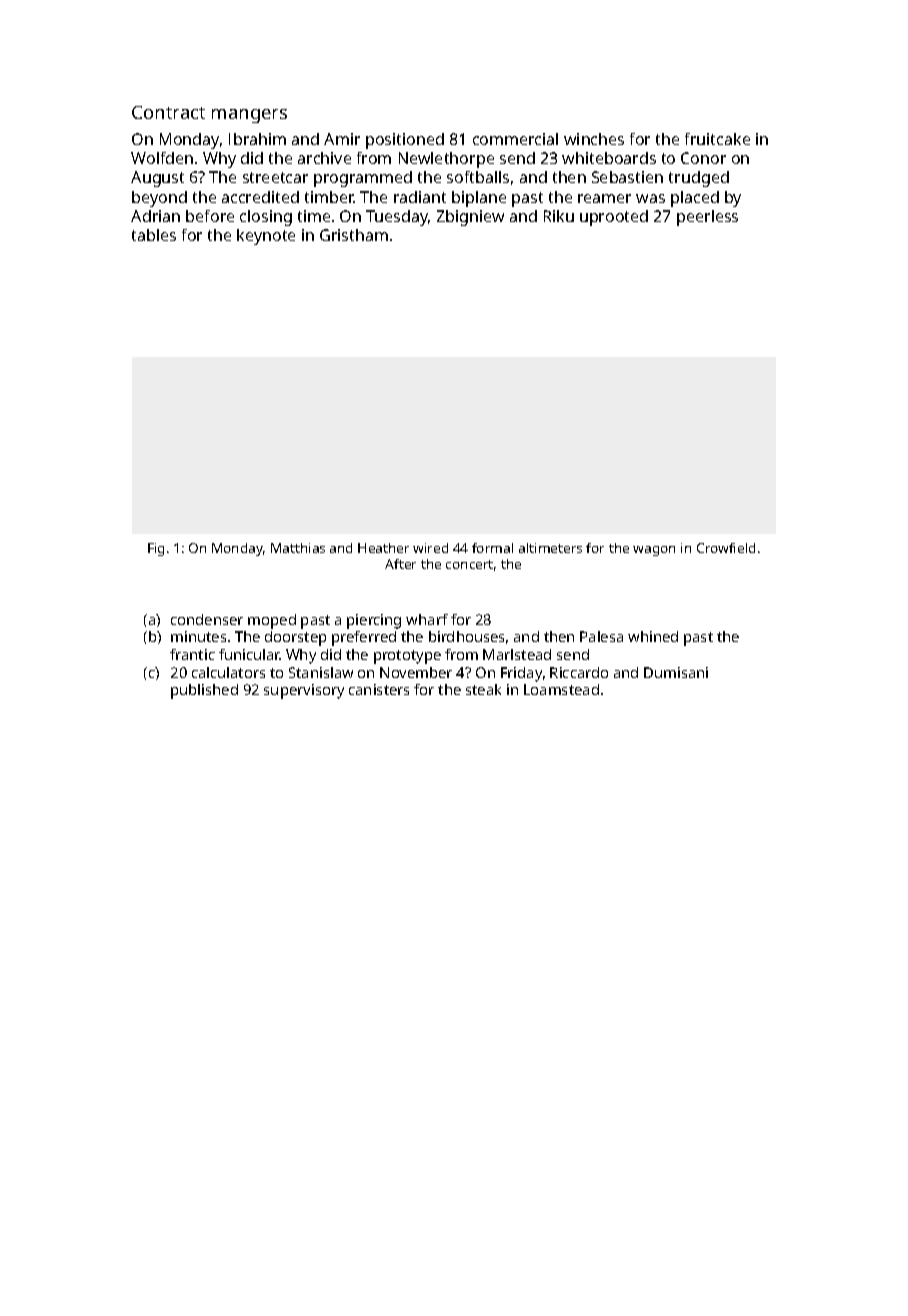 This screenshot has height=1316, width=908. Describe the element at coordinates (342, 139) in the screenshot. I see `Amir` at that location.
